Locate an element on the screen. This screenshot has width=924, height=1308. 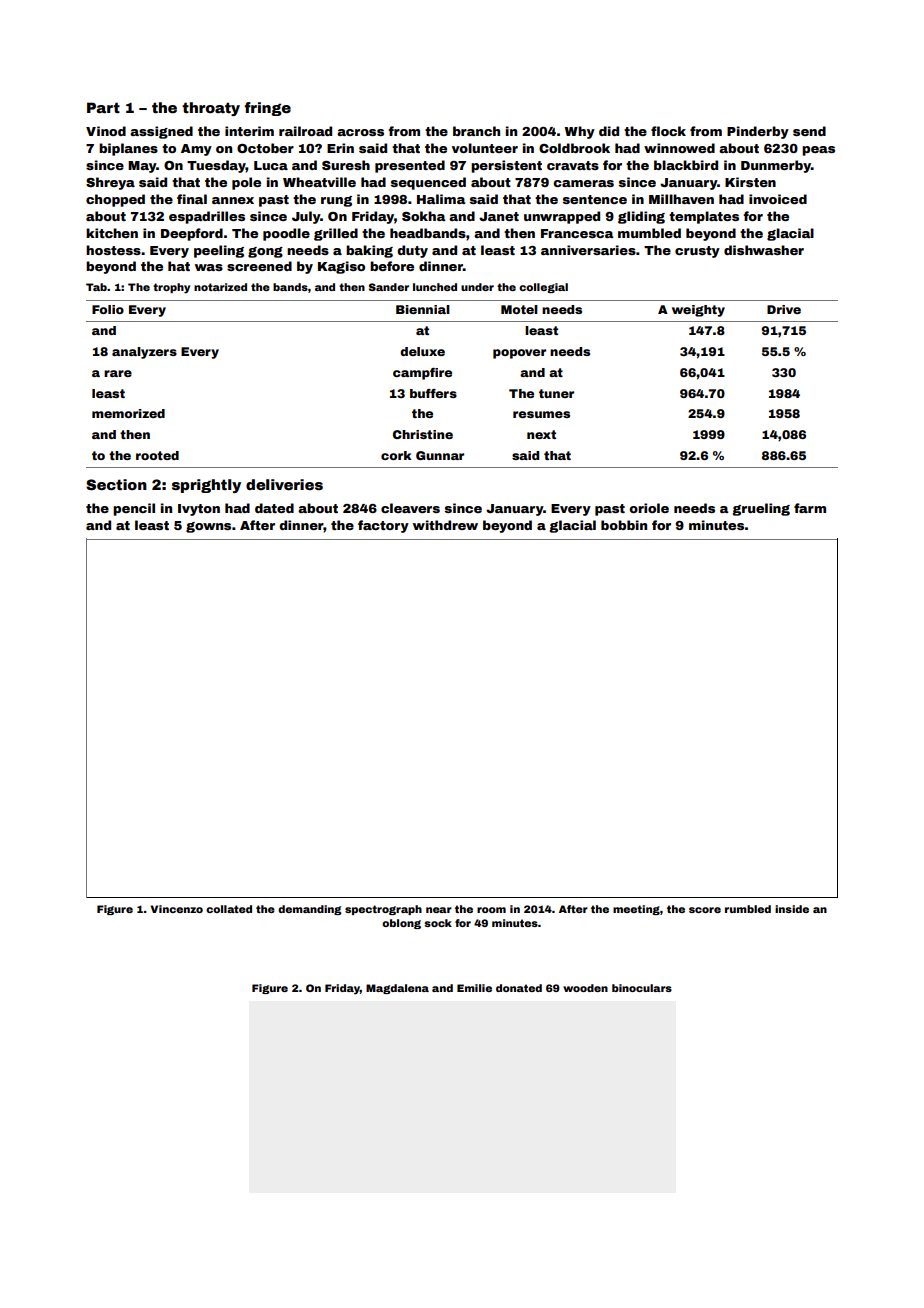
Pinderby is located at coordinates (758, 132).
